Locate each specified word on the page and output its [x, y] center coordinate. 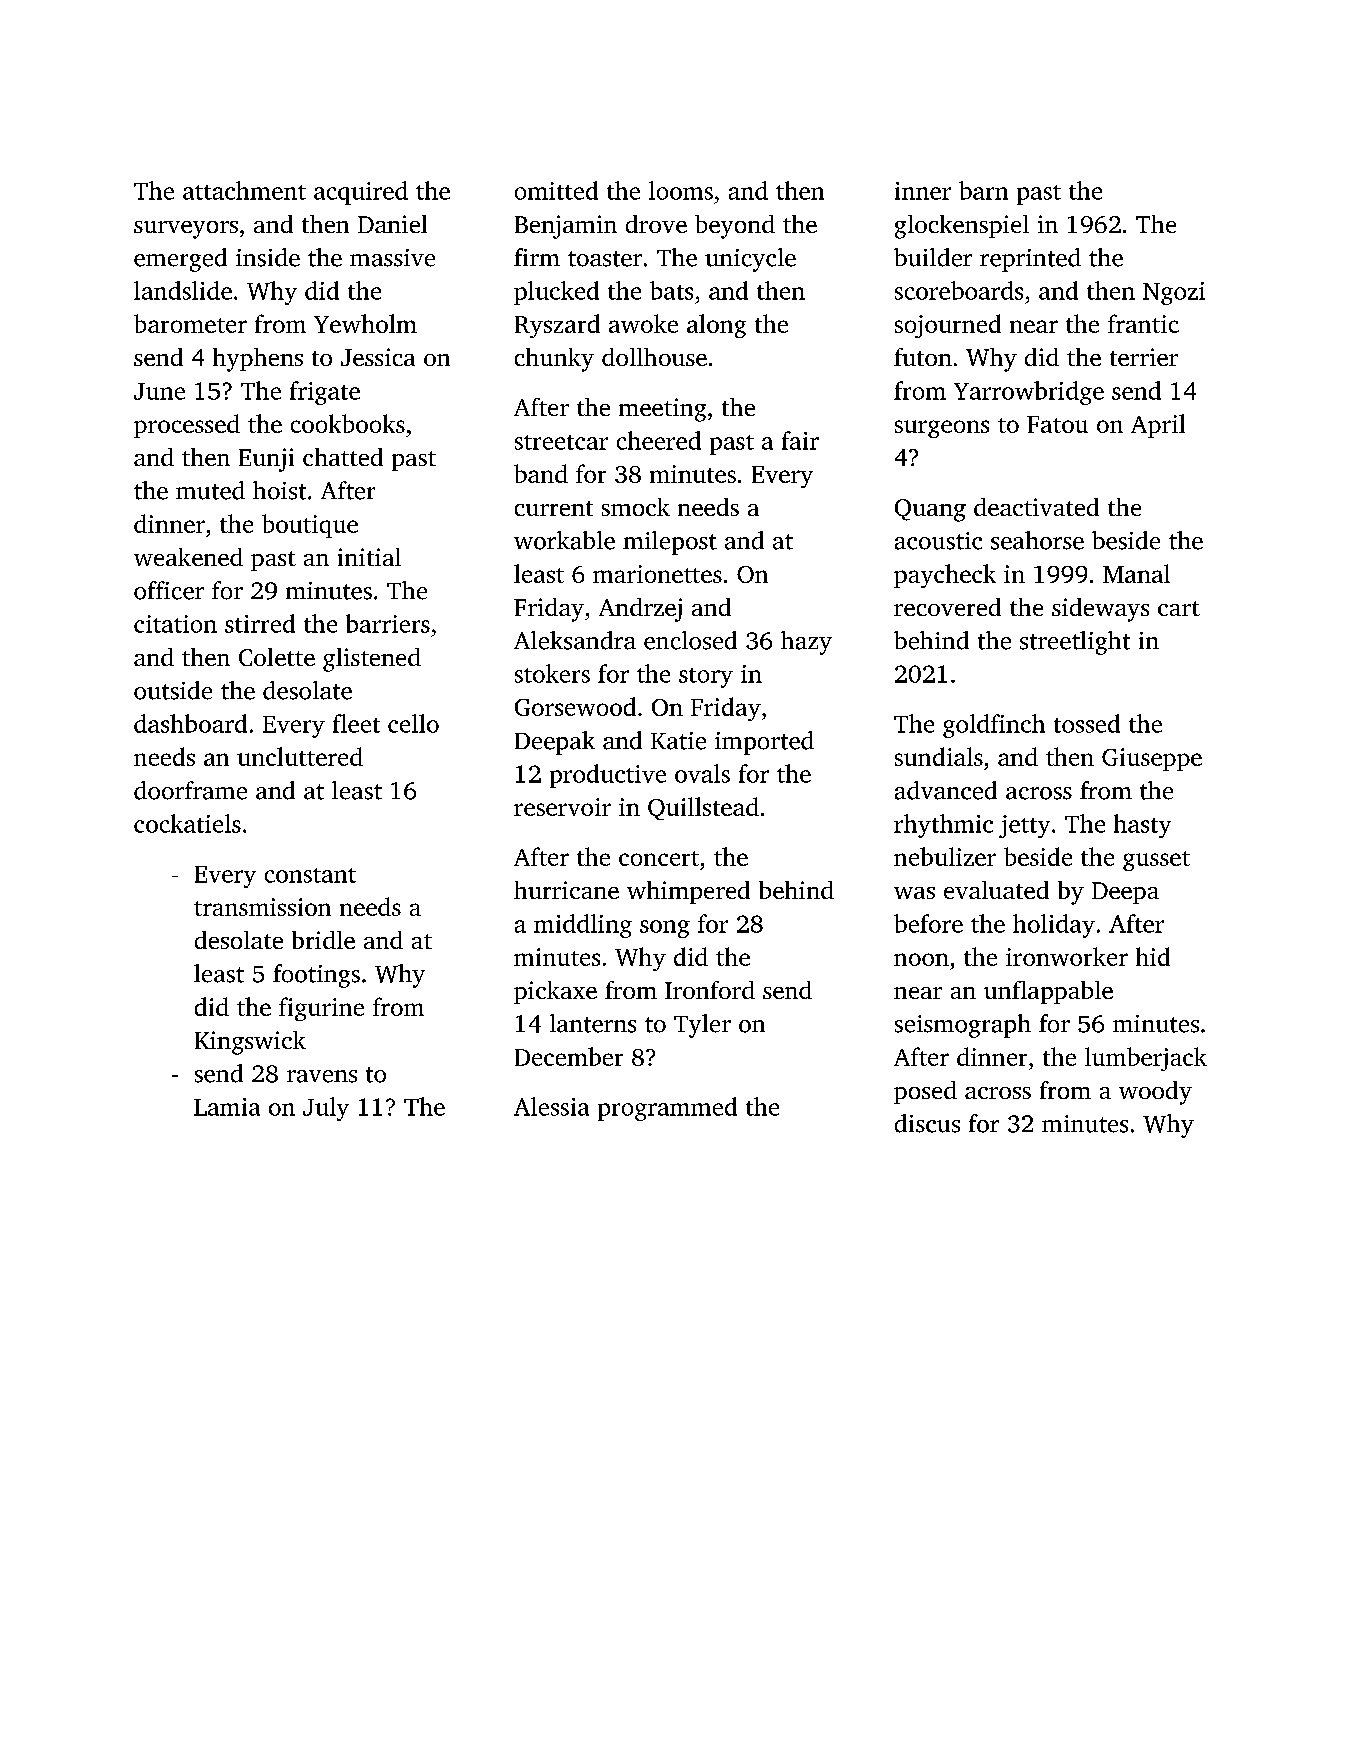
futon [923, 357]
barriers [388, 623]
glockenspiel [962, 227]
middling [583, 926]
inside [268, 257]
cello [413, 723]
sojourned [948, 326]
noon [921, 959]
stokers [552, 673]
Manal [1136, 573]
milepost [670, 543]
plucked [556, 293]
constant [310, 875]
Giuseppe [1152, 759]
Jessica [378, 357]
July [326, 1109]
